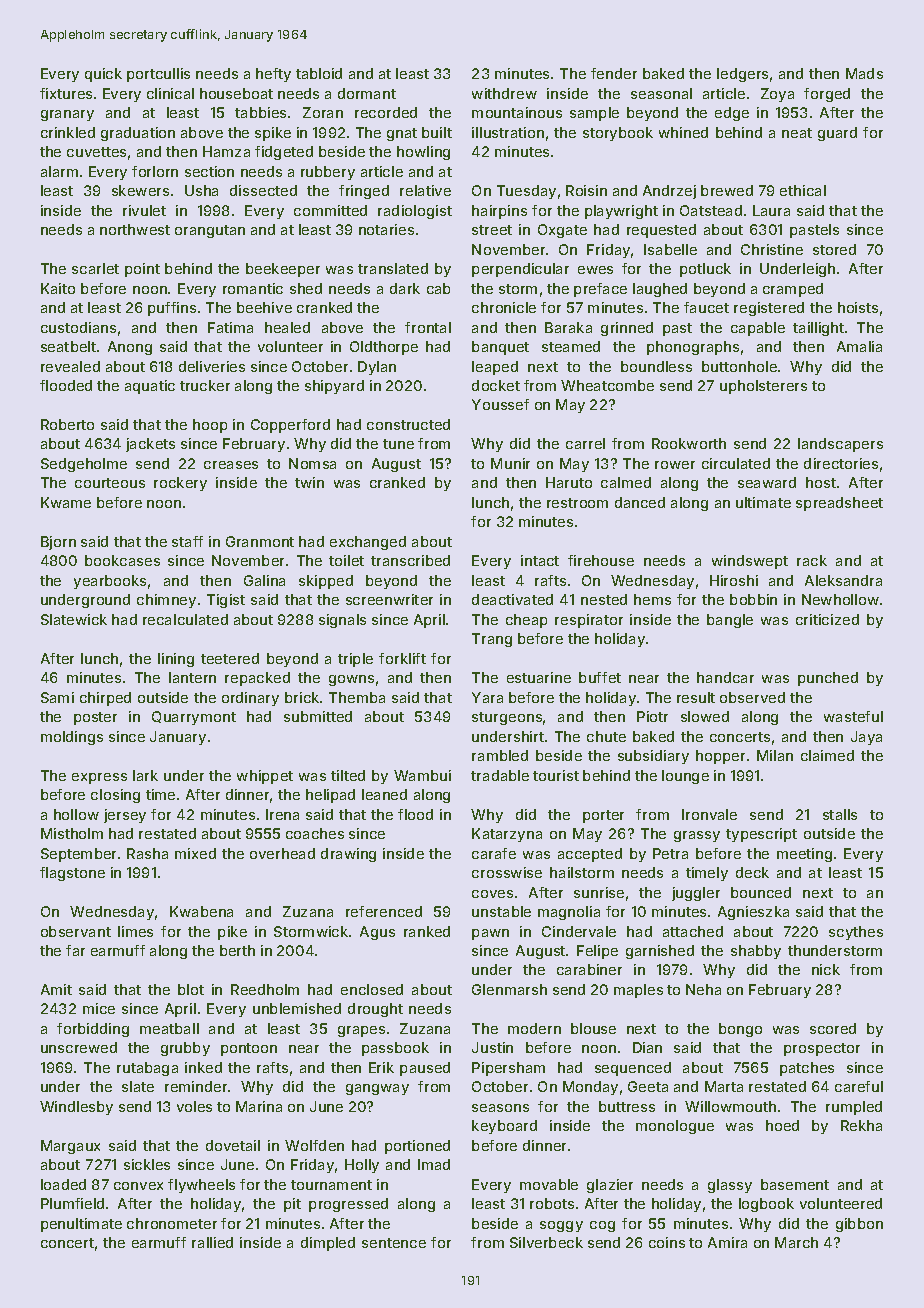 This image has width=924, height=1308. What do you see at coordinates (652, 599) in the image?
I see `hems` at bounding box center [652, 599].
